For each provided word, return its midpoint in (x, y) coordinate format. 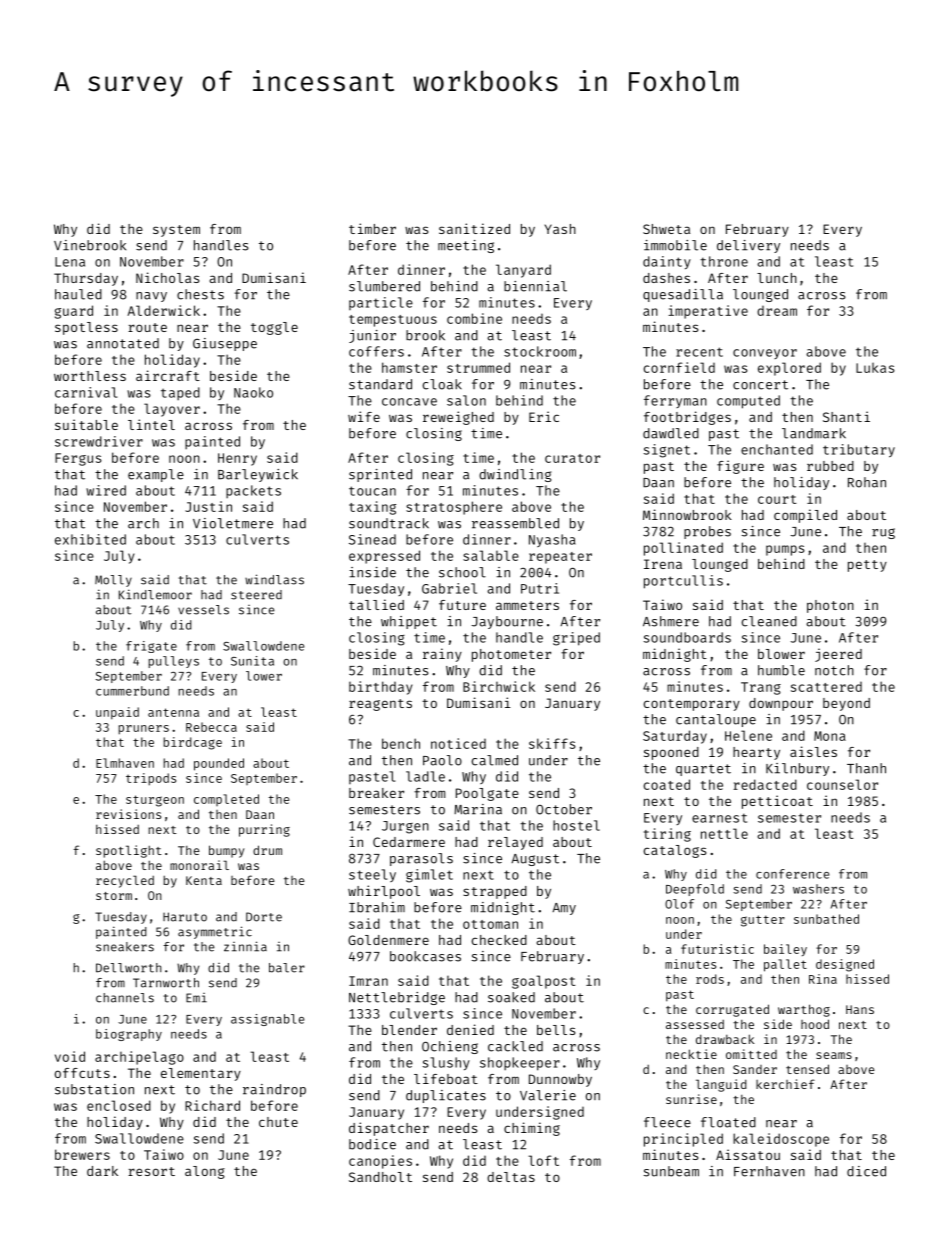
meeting (466, 246)
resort (151, 1171)
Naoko (253, 392)
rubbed (830, 466)
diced (866, 1171)
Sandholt (380, 1177)
